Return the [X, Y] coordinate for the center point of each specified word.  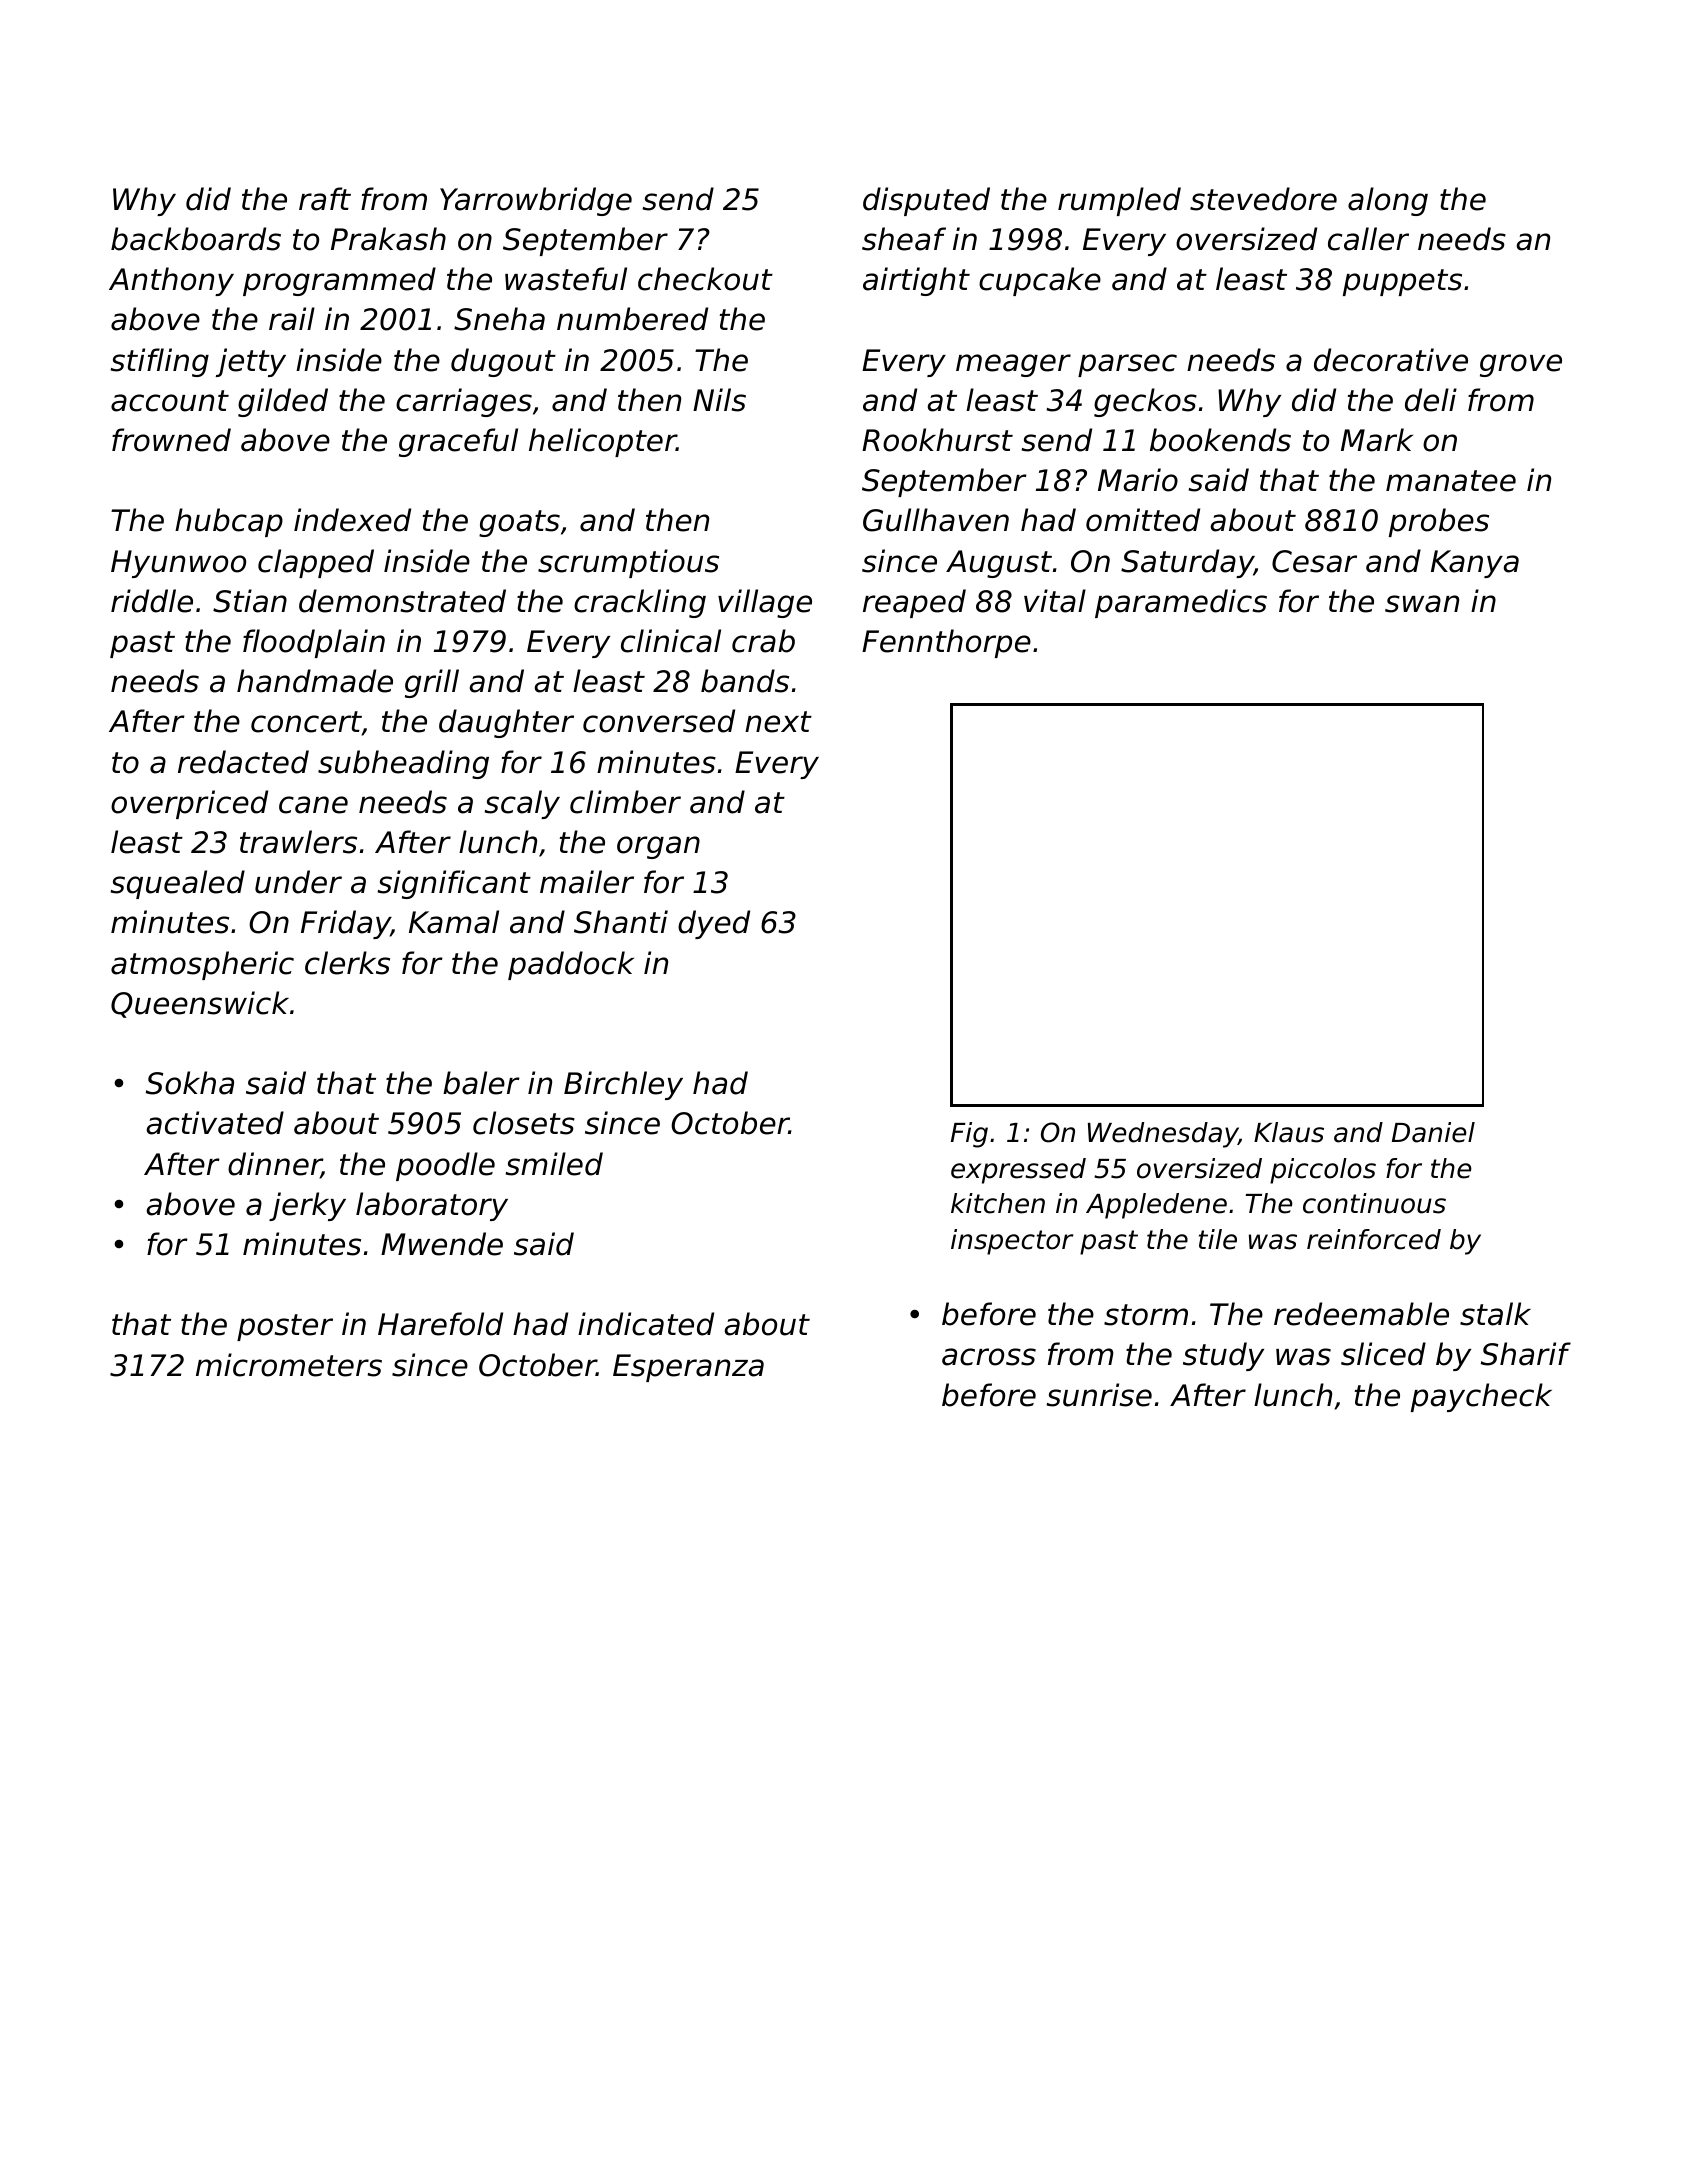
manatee [1451, 481]
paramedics [1181, 603]
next [778, 722]
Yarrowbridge [536, 201]
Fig [969, 1135]
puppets [1402, 282]
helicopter [602, 442]
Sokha [190, 1083]
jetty [251, 362]
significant [454, 884]
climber [625, 802]
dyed [714, 924]
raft [325, 199]
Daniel [1433, 1132]
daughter [506, 723]
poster [285, 1327]
